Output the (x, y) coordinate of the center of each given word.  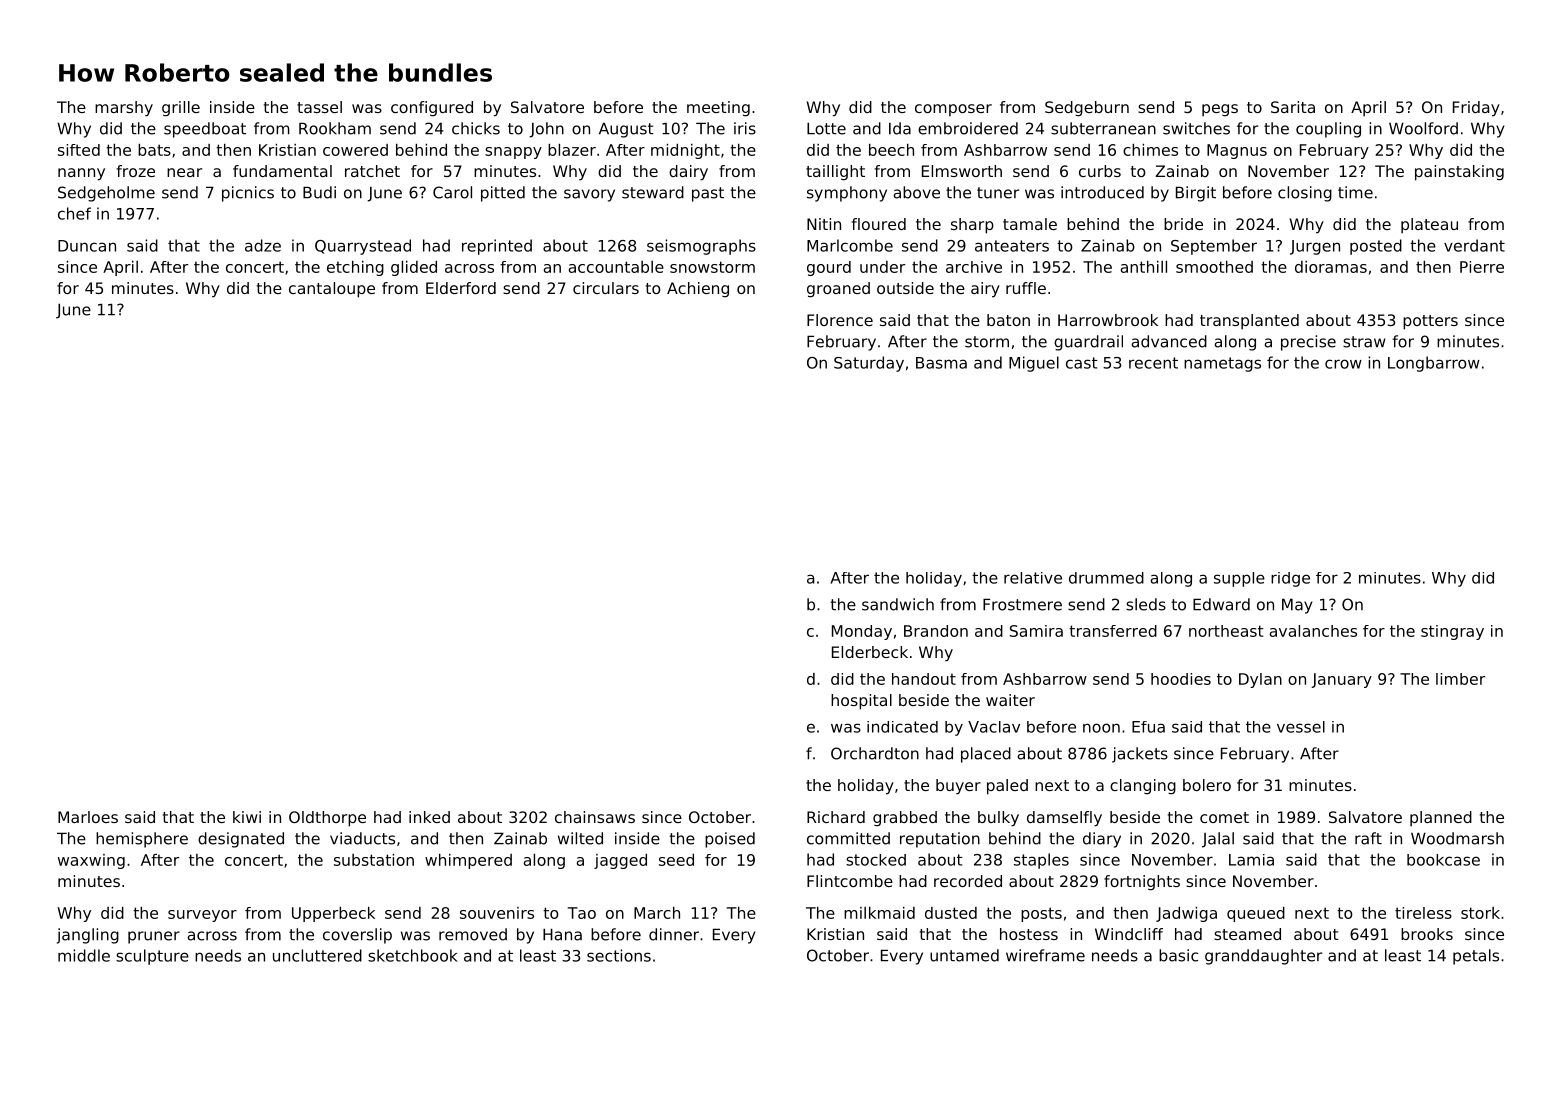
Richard (836, 817)
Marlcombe (850, 245)
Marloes (88, 817)
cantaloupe (332, 290)
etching (355, 268)
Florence (840, 320)
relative (1033, 578)
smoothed (1214, 267)
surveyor (202, 916)
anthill (1144, 267)
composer (953, 110)
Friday (1476, 109)
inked (429, 817)
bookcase (1443, 860)
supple (1239, 579)
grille (181, 109)
